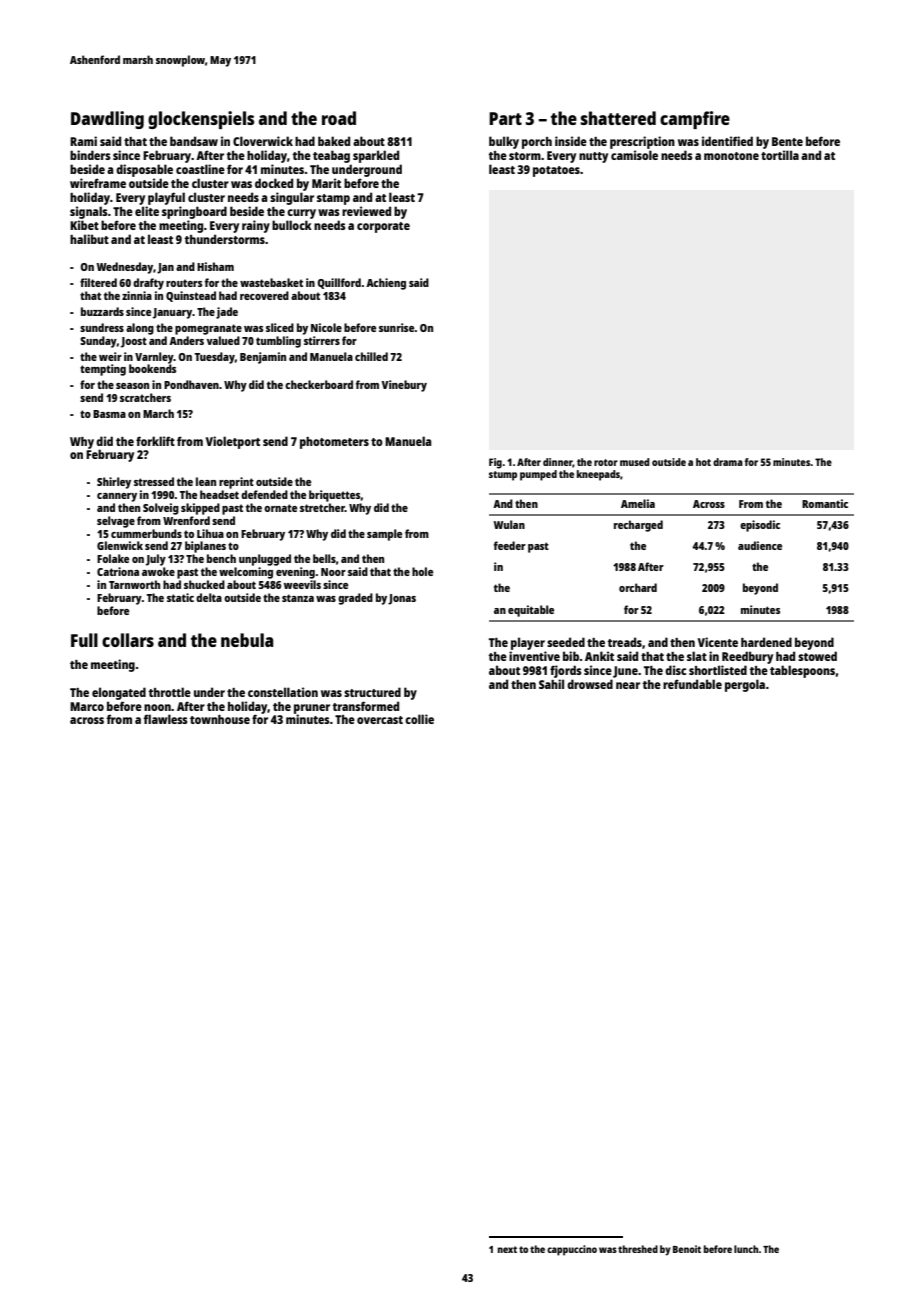 Image resolution: width=924 pixels, height=1311 pixels. I want to click on lunch, so click(746, 1249).
